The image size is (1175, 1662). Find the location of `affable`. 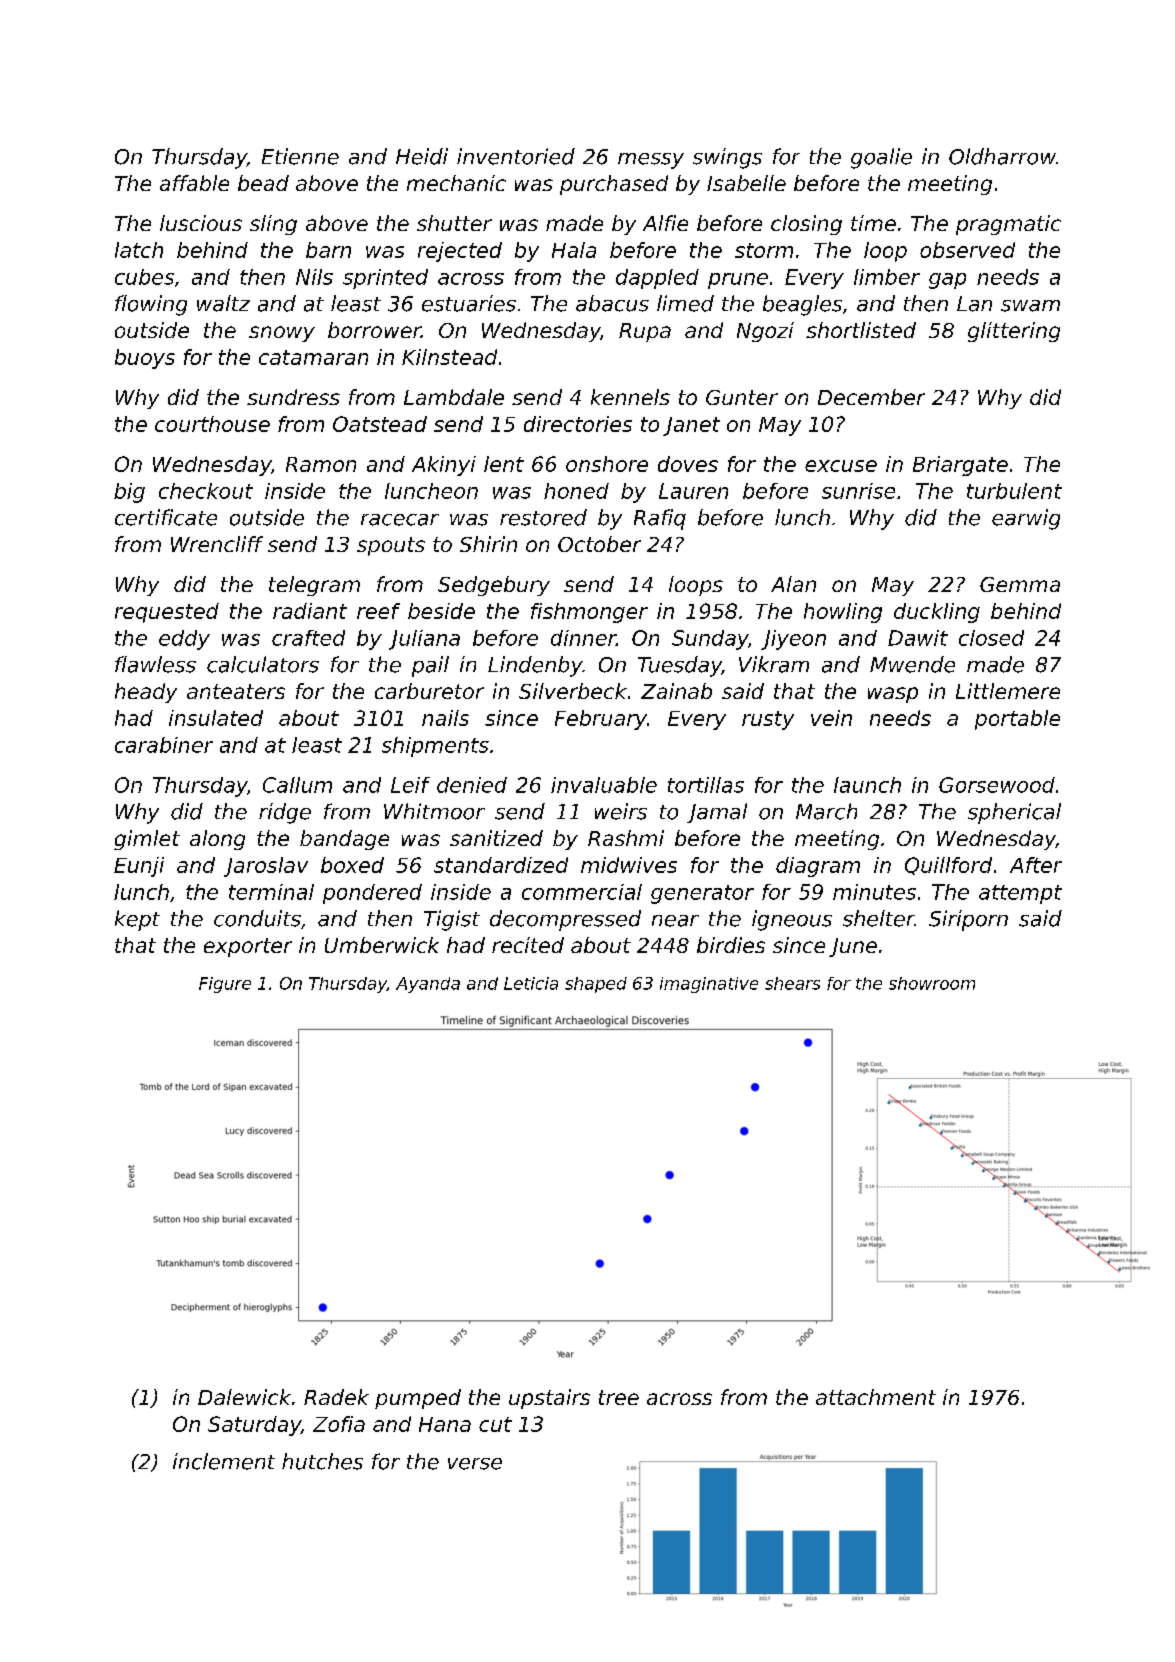

affable is located at coordinates (194, 183).
